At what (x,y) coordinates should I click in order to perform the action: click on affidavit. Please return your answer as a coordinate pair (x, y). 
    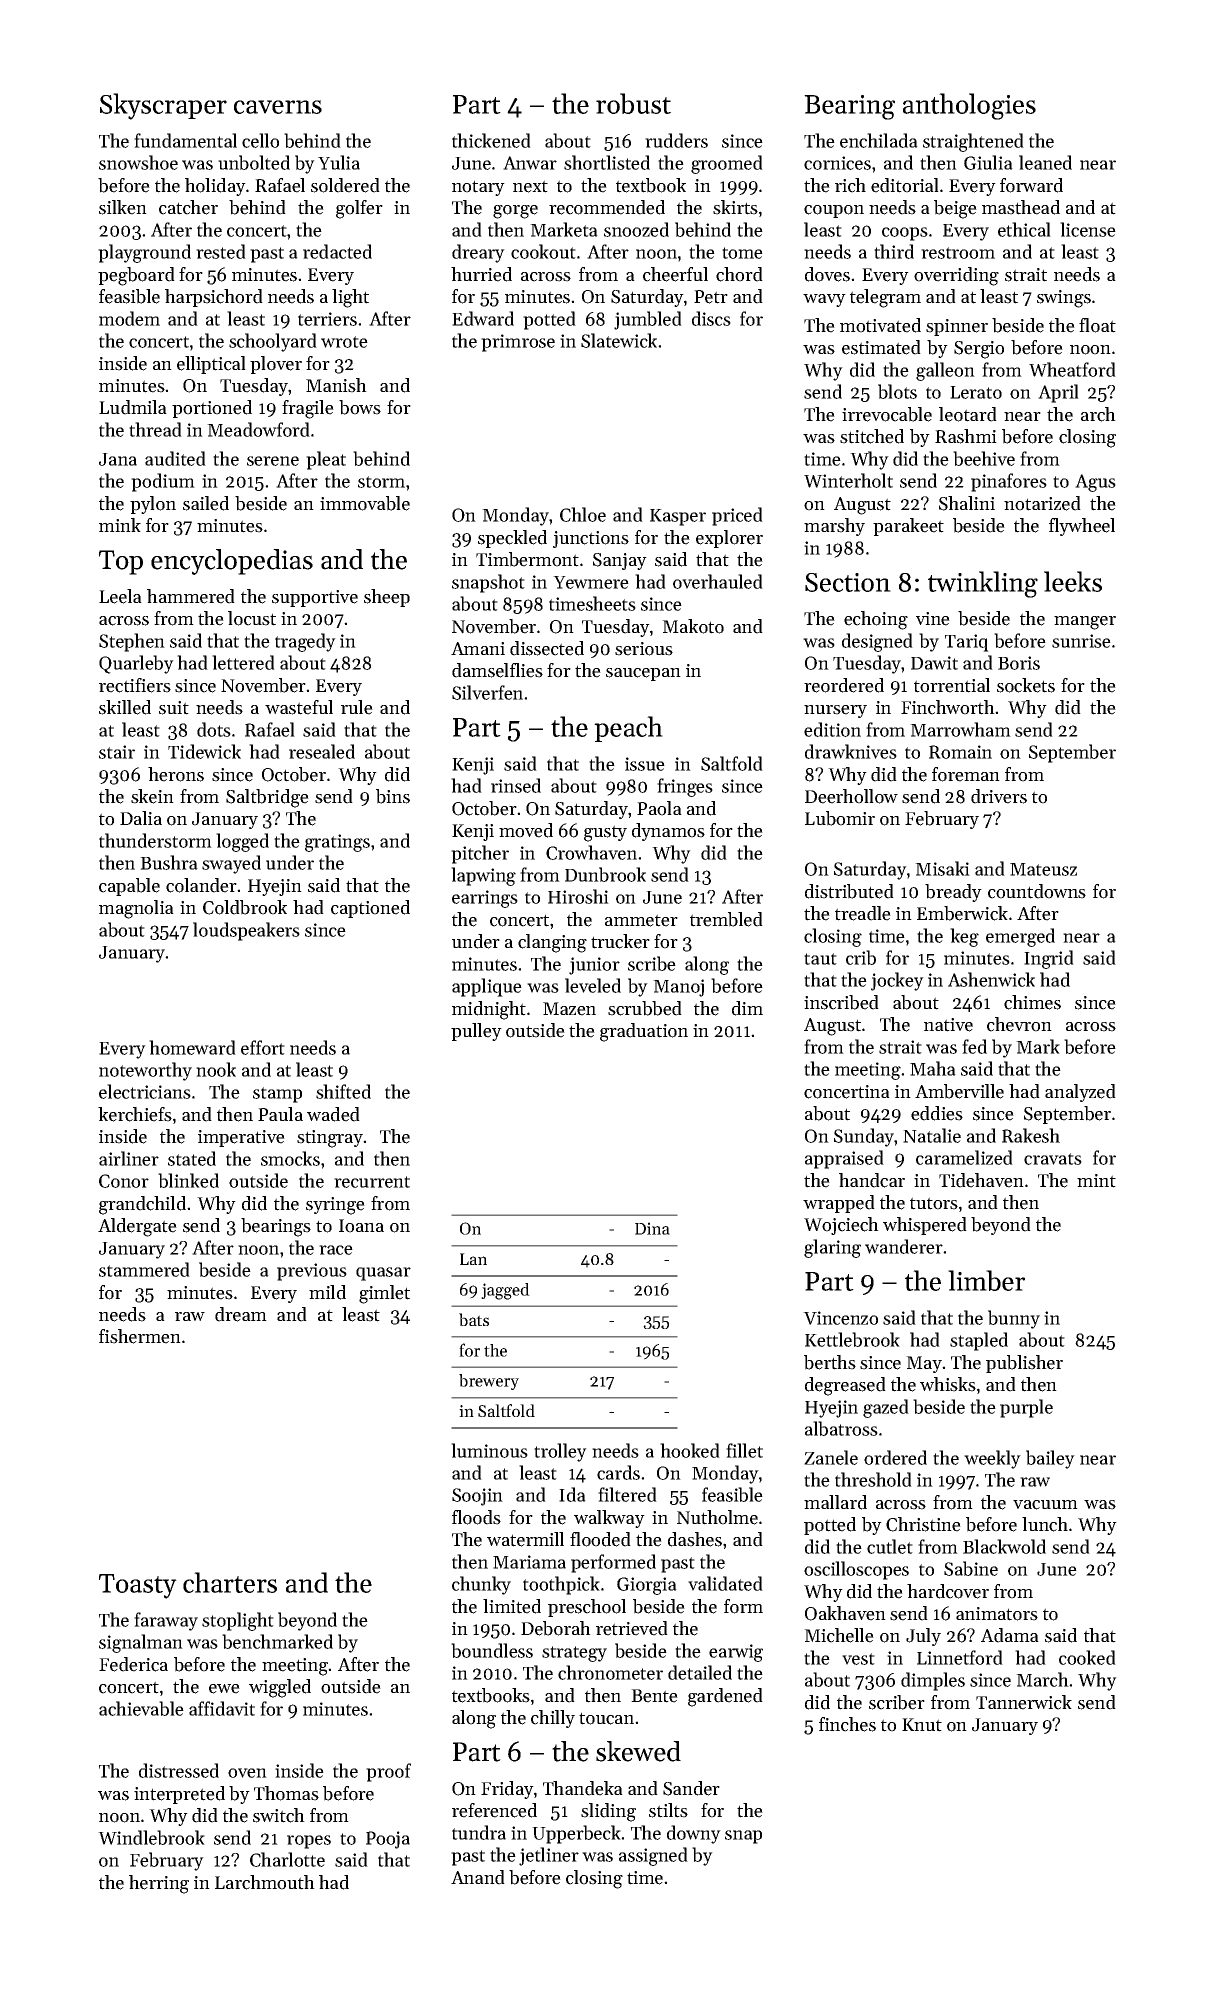
    Looking at the image, I should click on (222, 1708).
